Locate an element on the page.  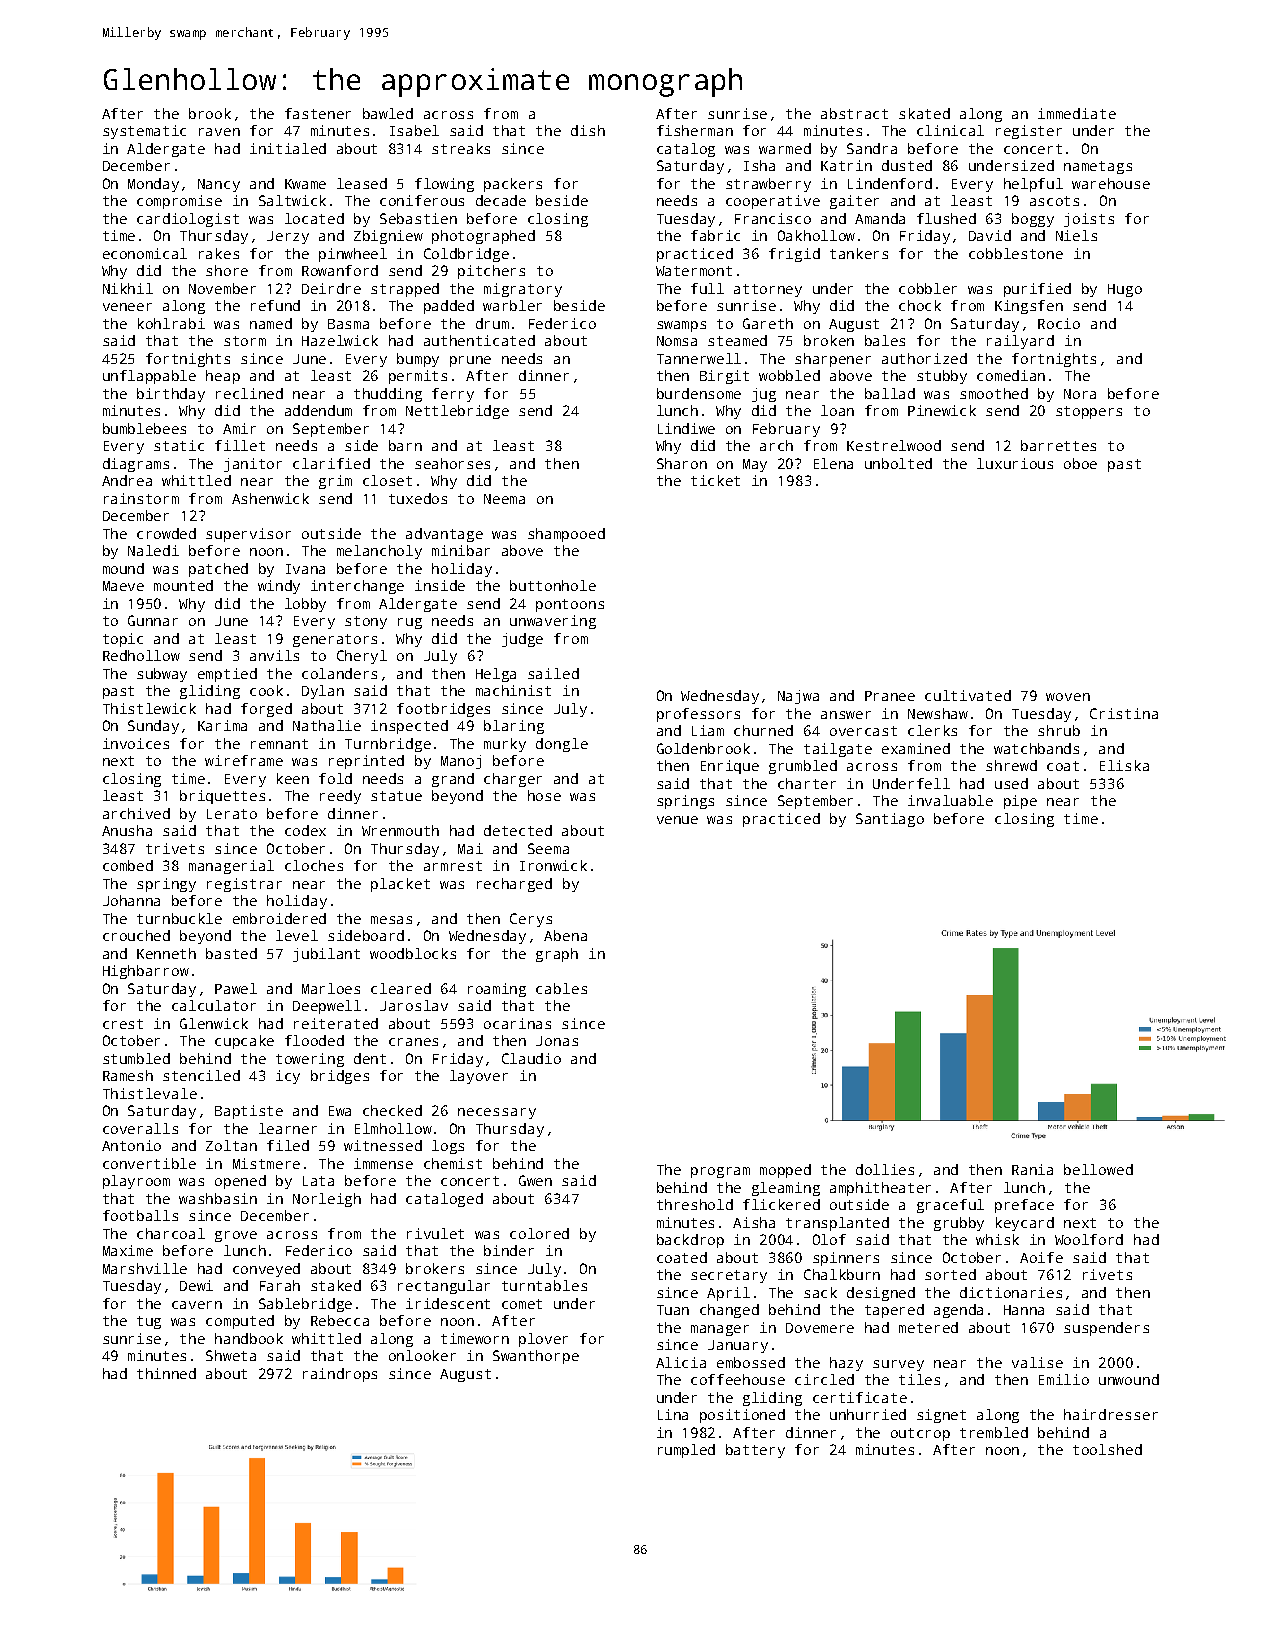
fisherman is located at coordinates (695, 130).
